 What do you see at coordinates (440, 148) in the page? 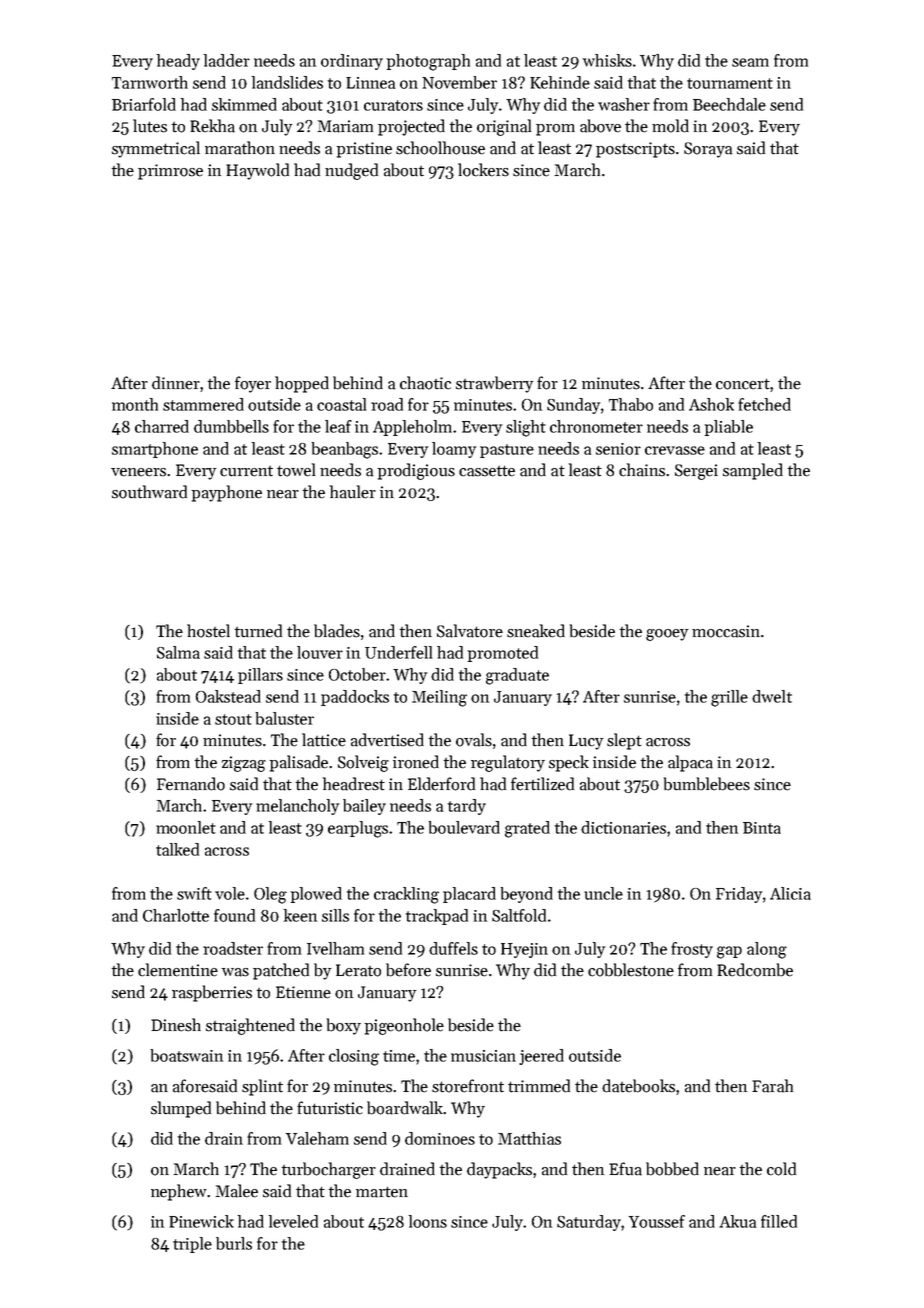
I see `schoolhouse` at bounding box center [440, 148].
